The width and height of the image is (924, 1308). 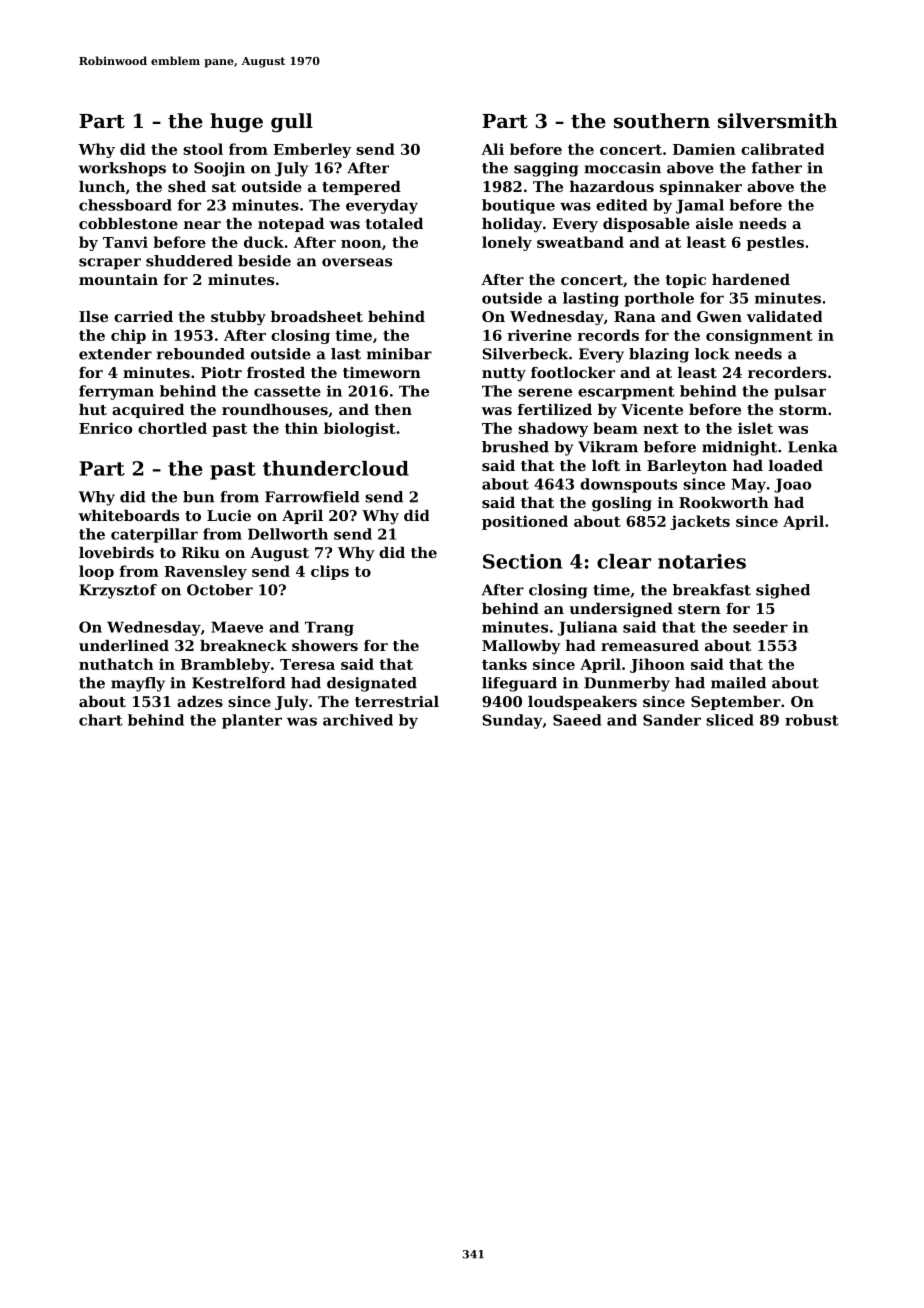 I want to click on huge, so click(x=236, y=123).
